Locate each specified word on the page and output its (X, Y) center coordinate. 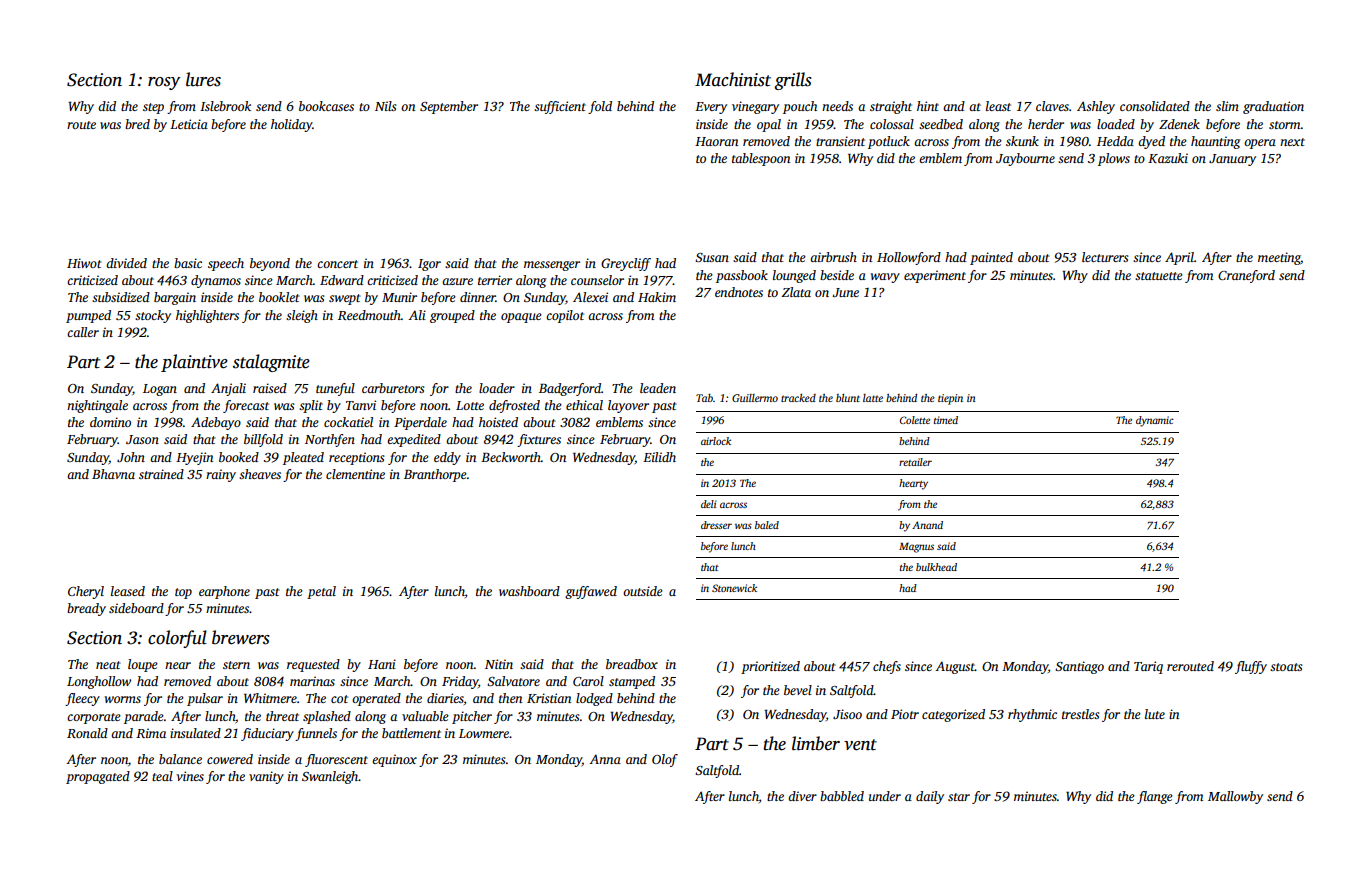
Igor (429, 265)
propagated (98, 777)
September (449, 107)
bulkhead (936, 567)
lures (203, 79)
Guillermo (755, 398)
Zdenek (1179, 124)
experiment (935, 276)
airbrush (833, 257)
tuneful (335, 389)
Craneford (1246, 276)
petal (321, 592)
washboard (529, 591)
